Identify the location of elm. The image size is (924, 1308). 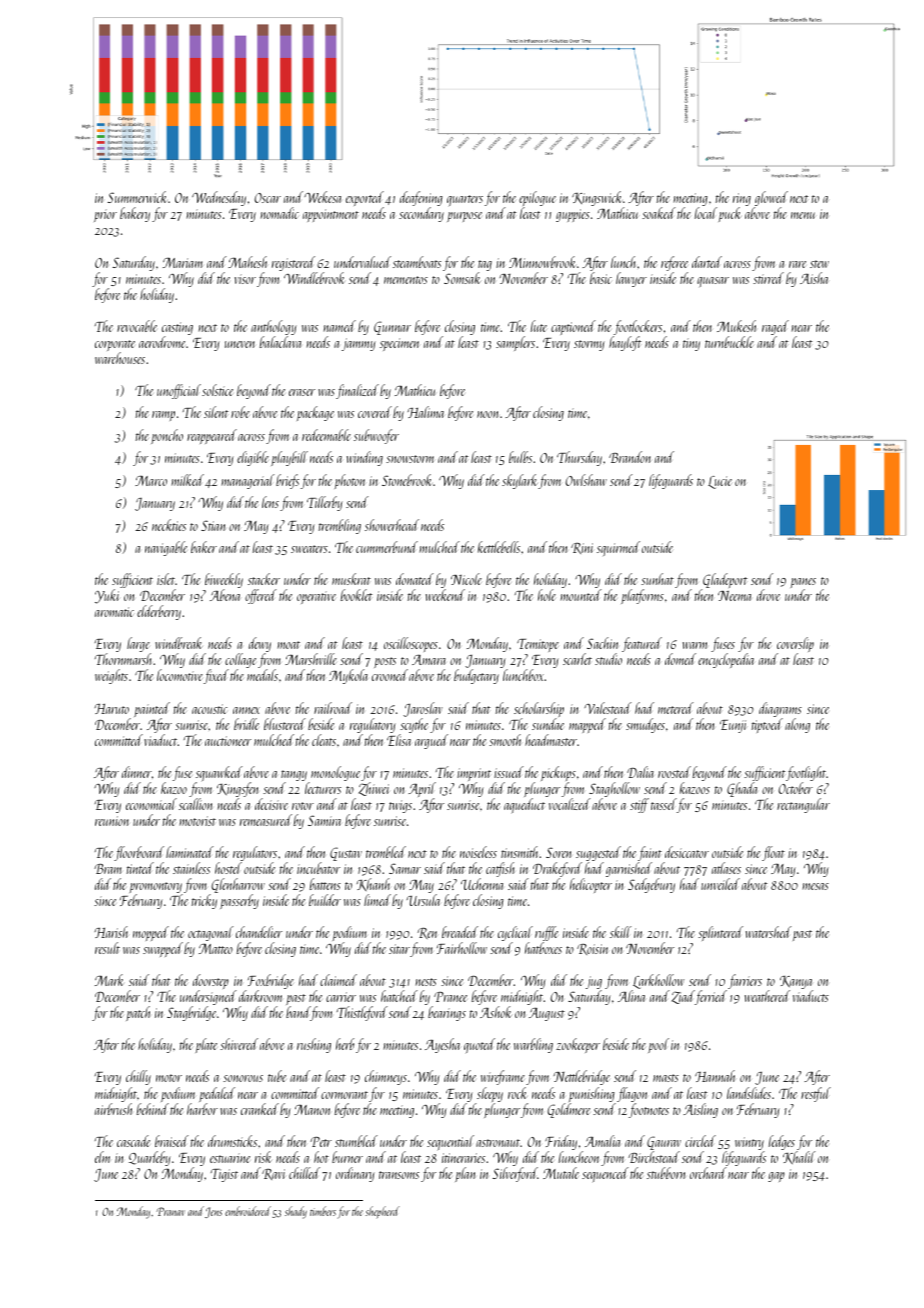
(102, 1157).
